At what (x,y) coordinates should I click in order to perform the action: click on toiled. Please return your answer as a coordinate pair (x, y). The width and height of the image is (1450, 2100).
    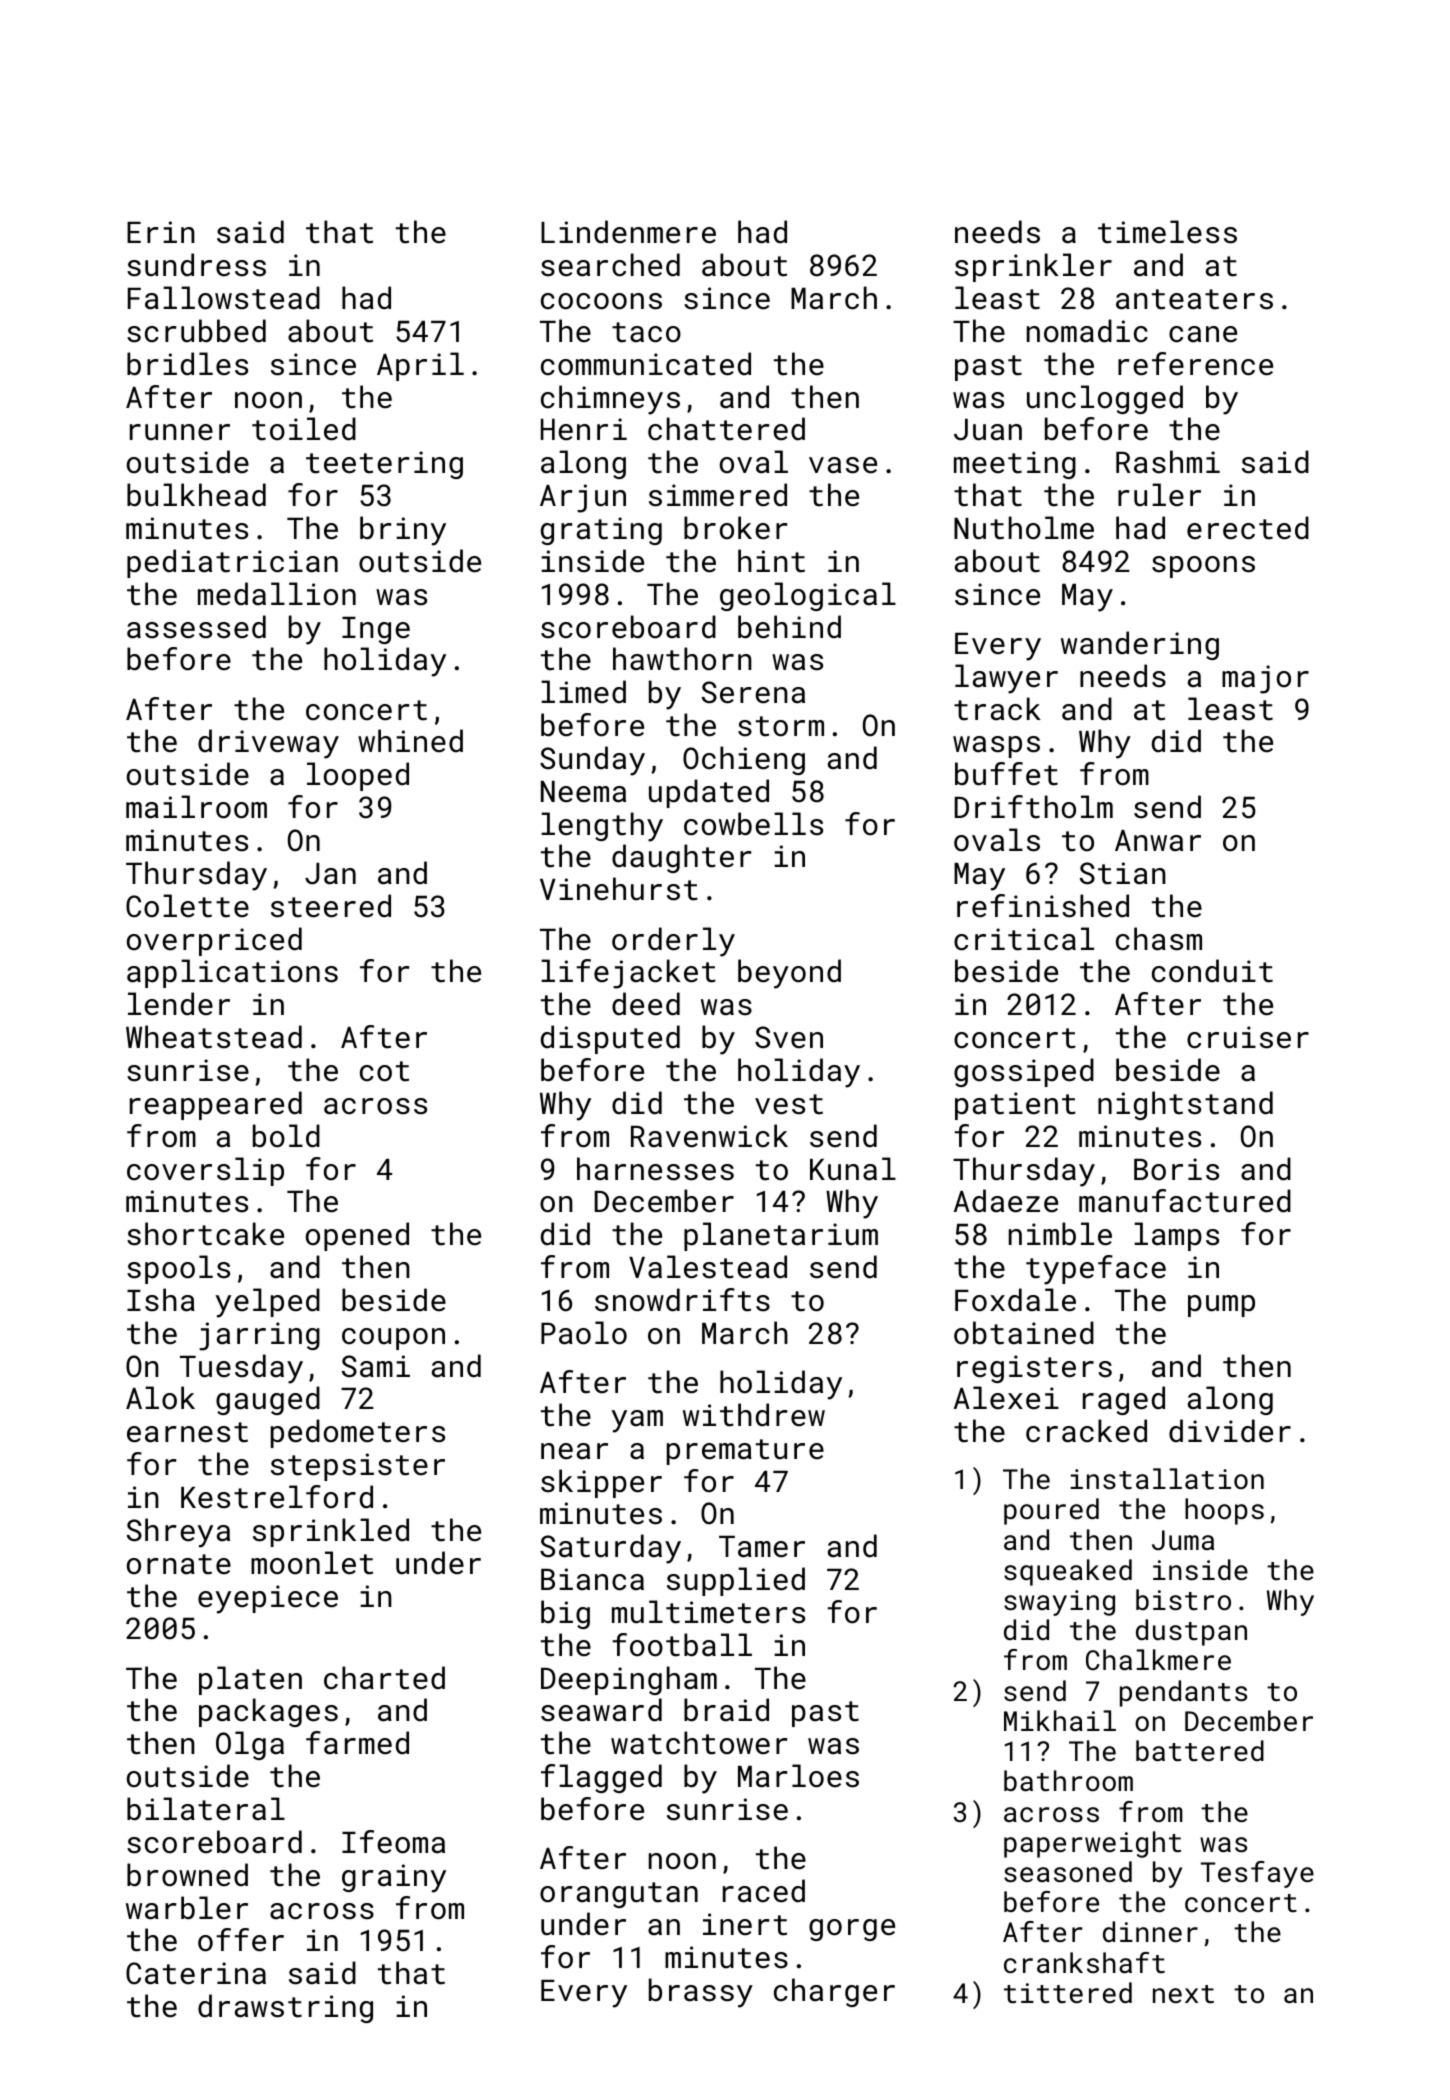
    Looking at the image, I should click on (304, 429).
